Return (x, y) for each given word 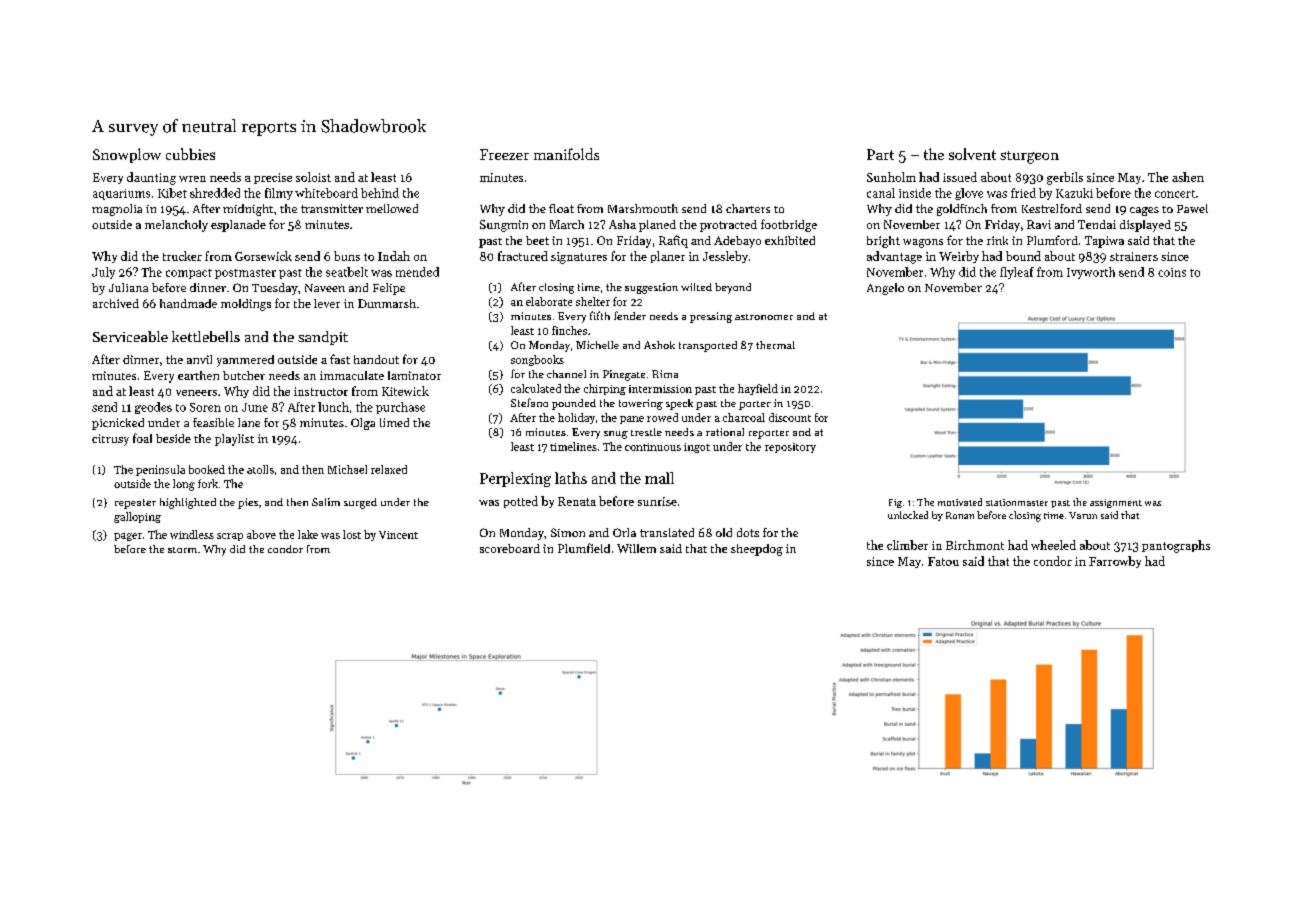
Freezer (504, 154)
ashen (1188, 177)
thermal (775, 345)
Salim (326, 502)
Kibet (172, 193)
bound (1023, 256)
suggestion (651, 288)
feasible (213, 422)
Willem (636, 548)
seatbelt (347, 272)
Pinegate (624, 375)
